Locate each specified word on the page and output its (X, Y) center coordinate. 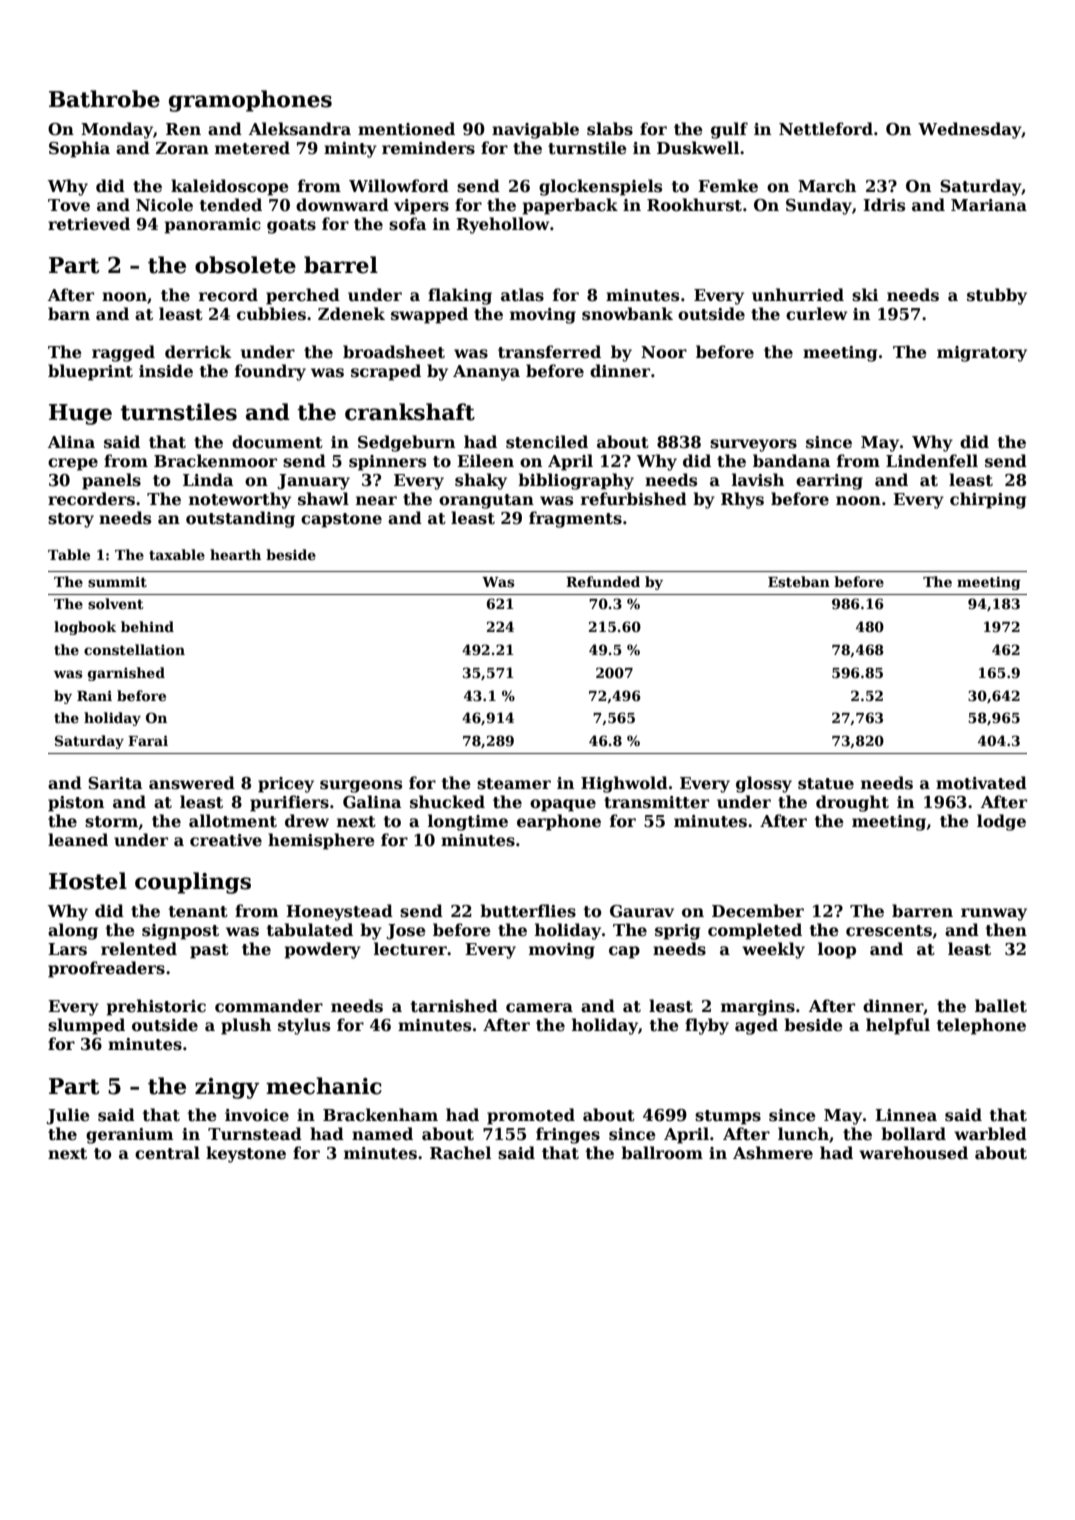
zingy (227, 1088)
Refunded (603, 581)
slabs (610, 129)
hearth (235, 554)
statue (826, 784)
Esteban (799, 581)
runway (994, 914)
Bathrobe (104, 99)
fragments (575, 519)
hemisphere (321, 841)
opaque (563, 805)
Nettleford (826, 129)
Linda (208, 479)
